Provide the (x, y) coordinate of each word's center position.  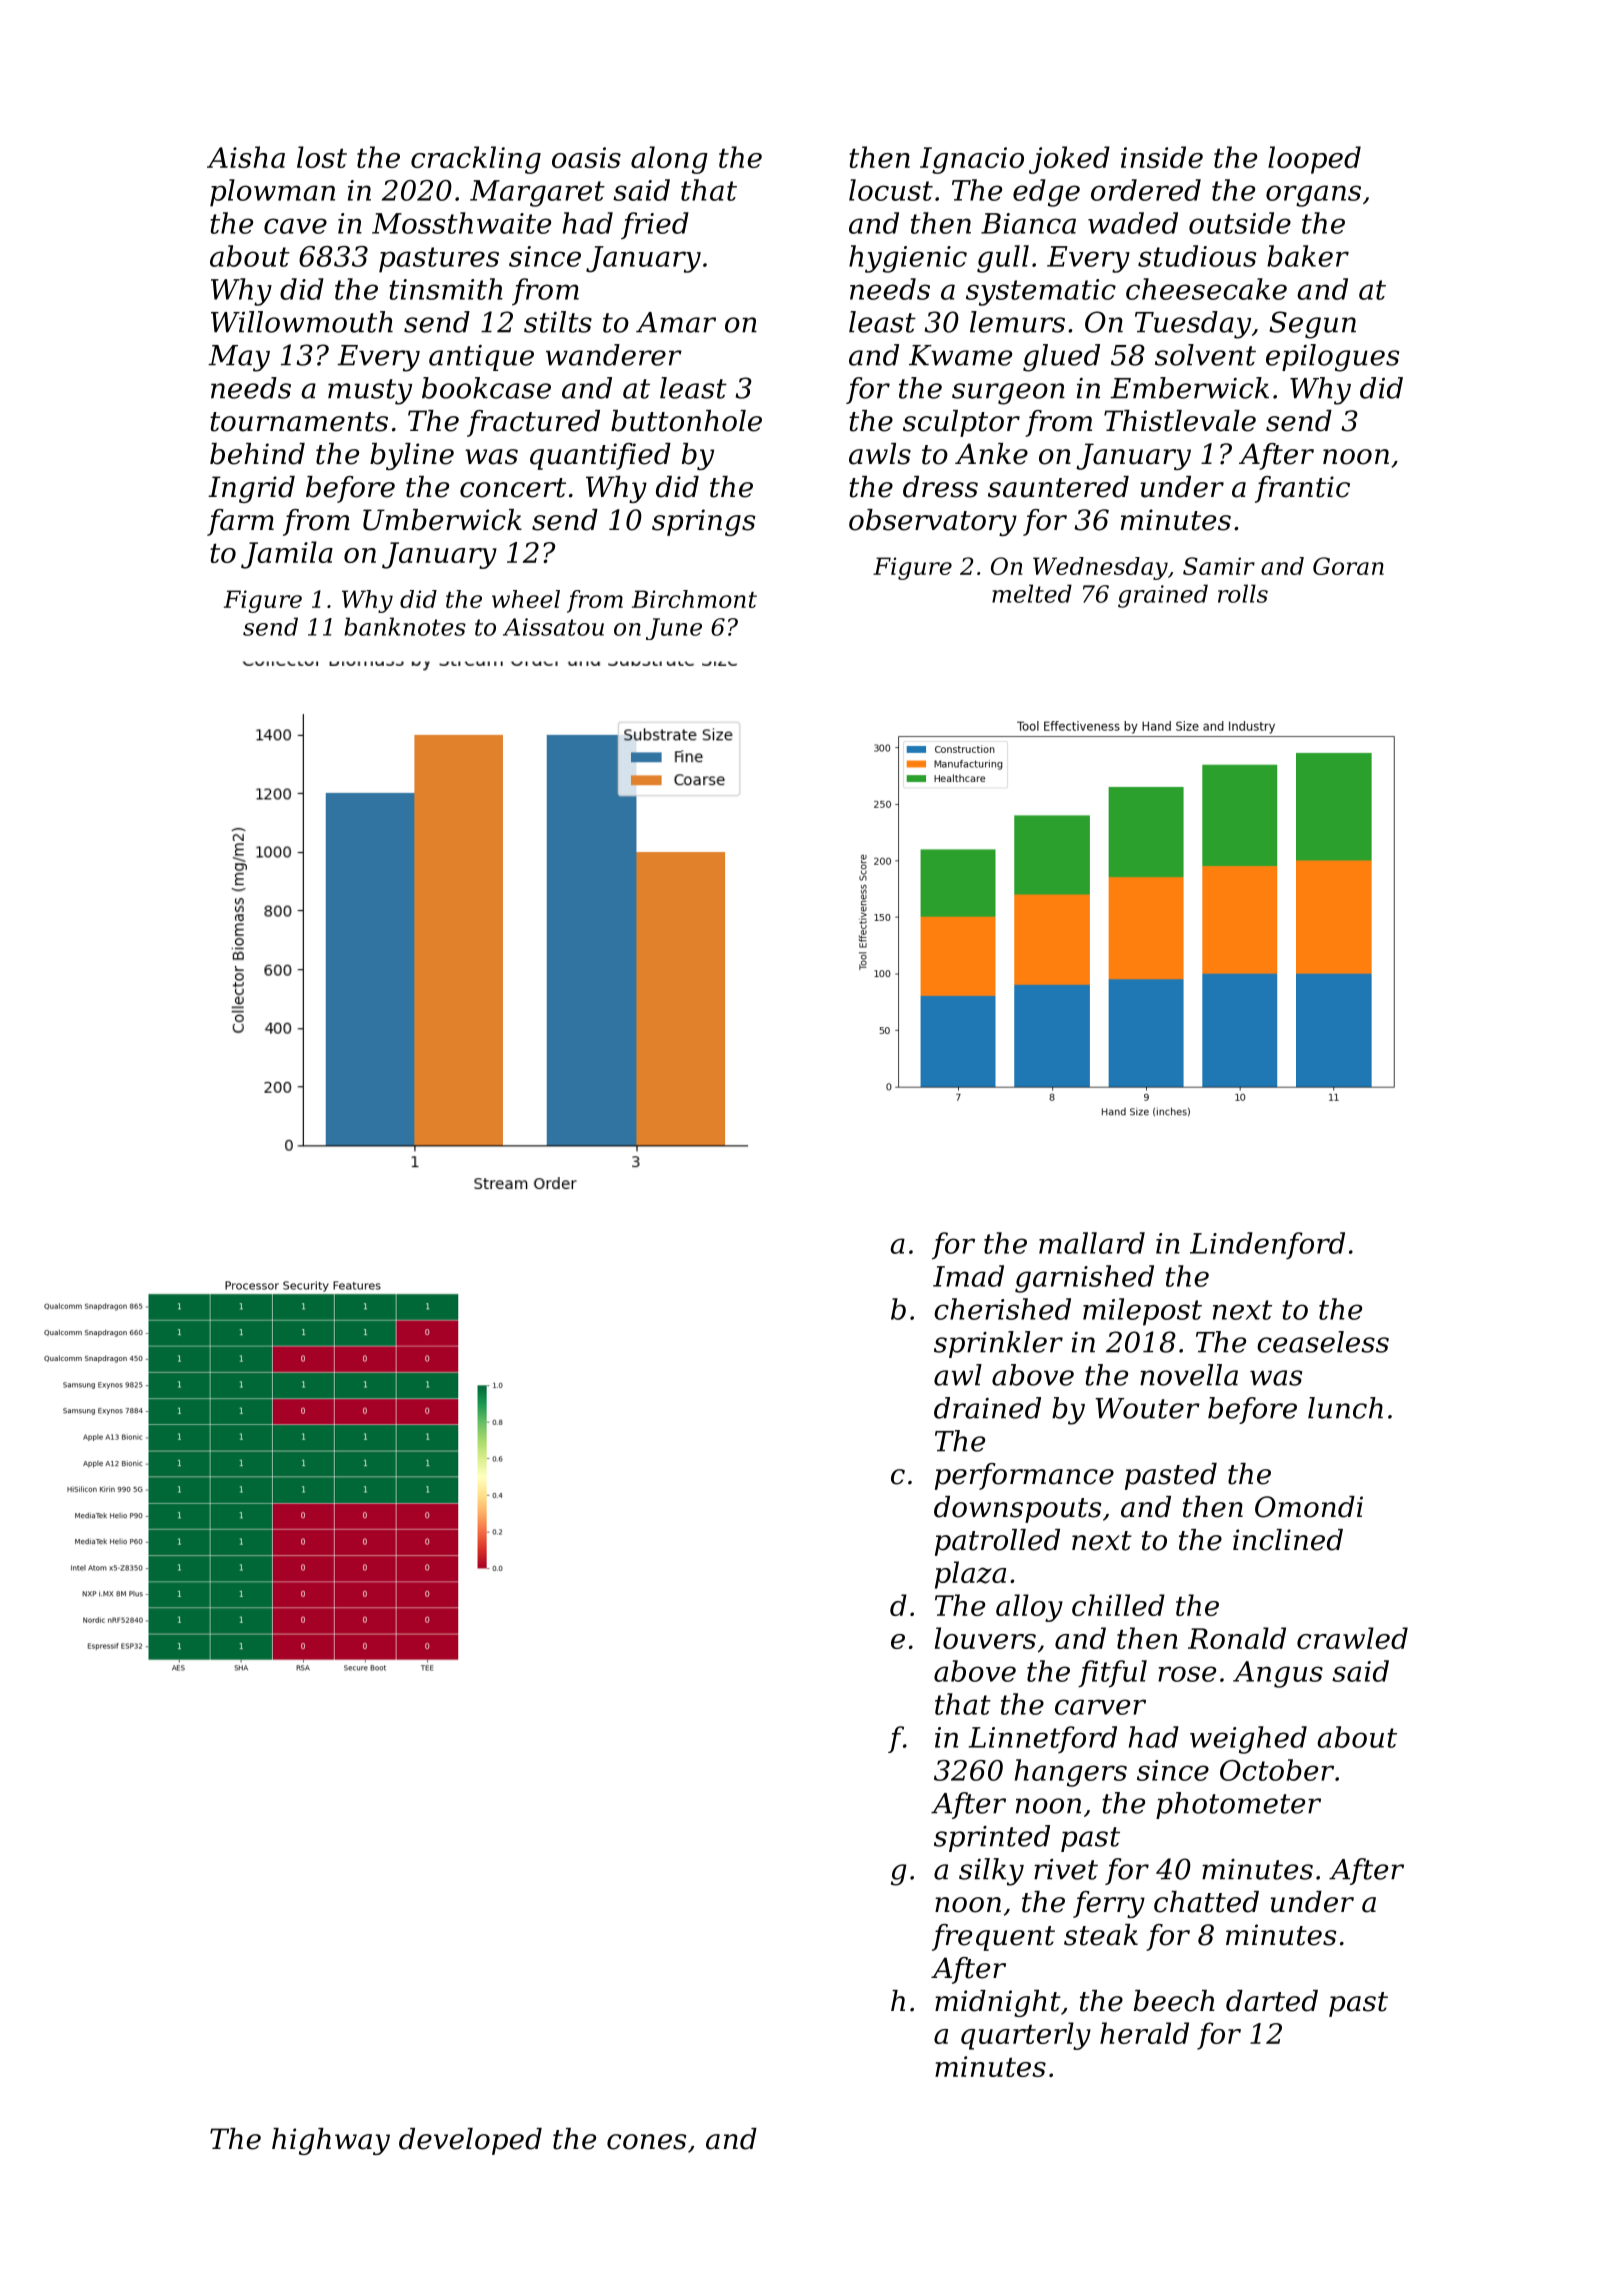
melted (1032, 593)
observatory (933, 522)
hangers (1071, 1773)
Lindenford (1267, 1245)
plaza (970, 1575)
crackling (476, 160)
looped (1314, 160)
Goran (1348, 566)
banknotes (405, 626)
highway (331, 2141)
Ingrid (251, 489)
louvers (985, 1638)
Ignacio (972, 160)
